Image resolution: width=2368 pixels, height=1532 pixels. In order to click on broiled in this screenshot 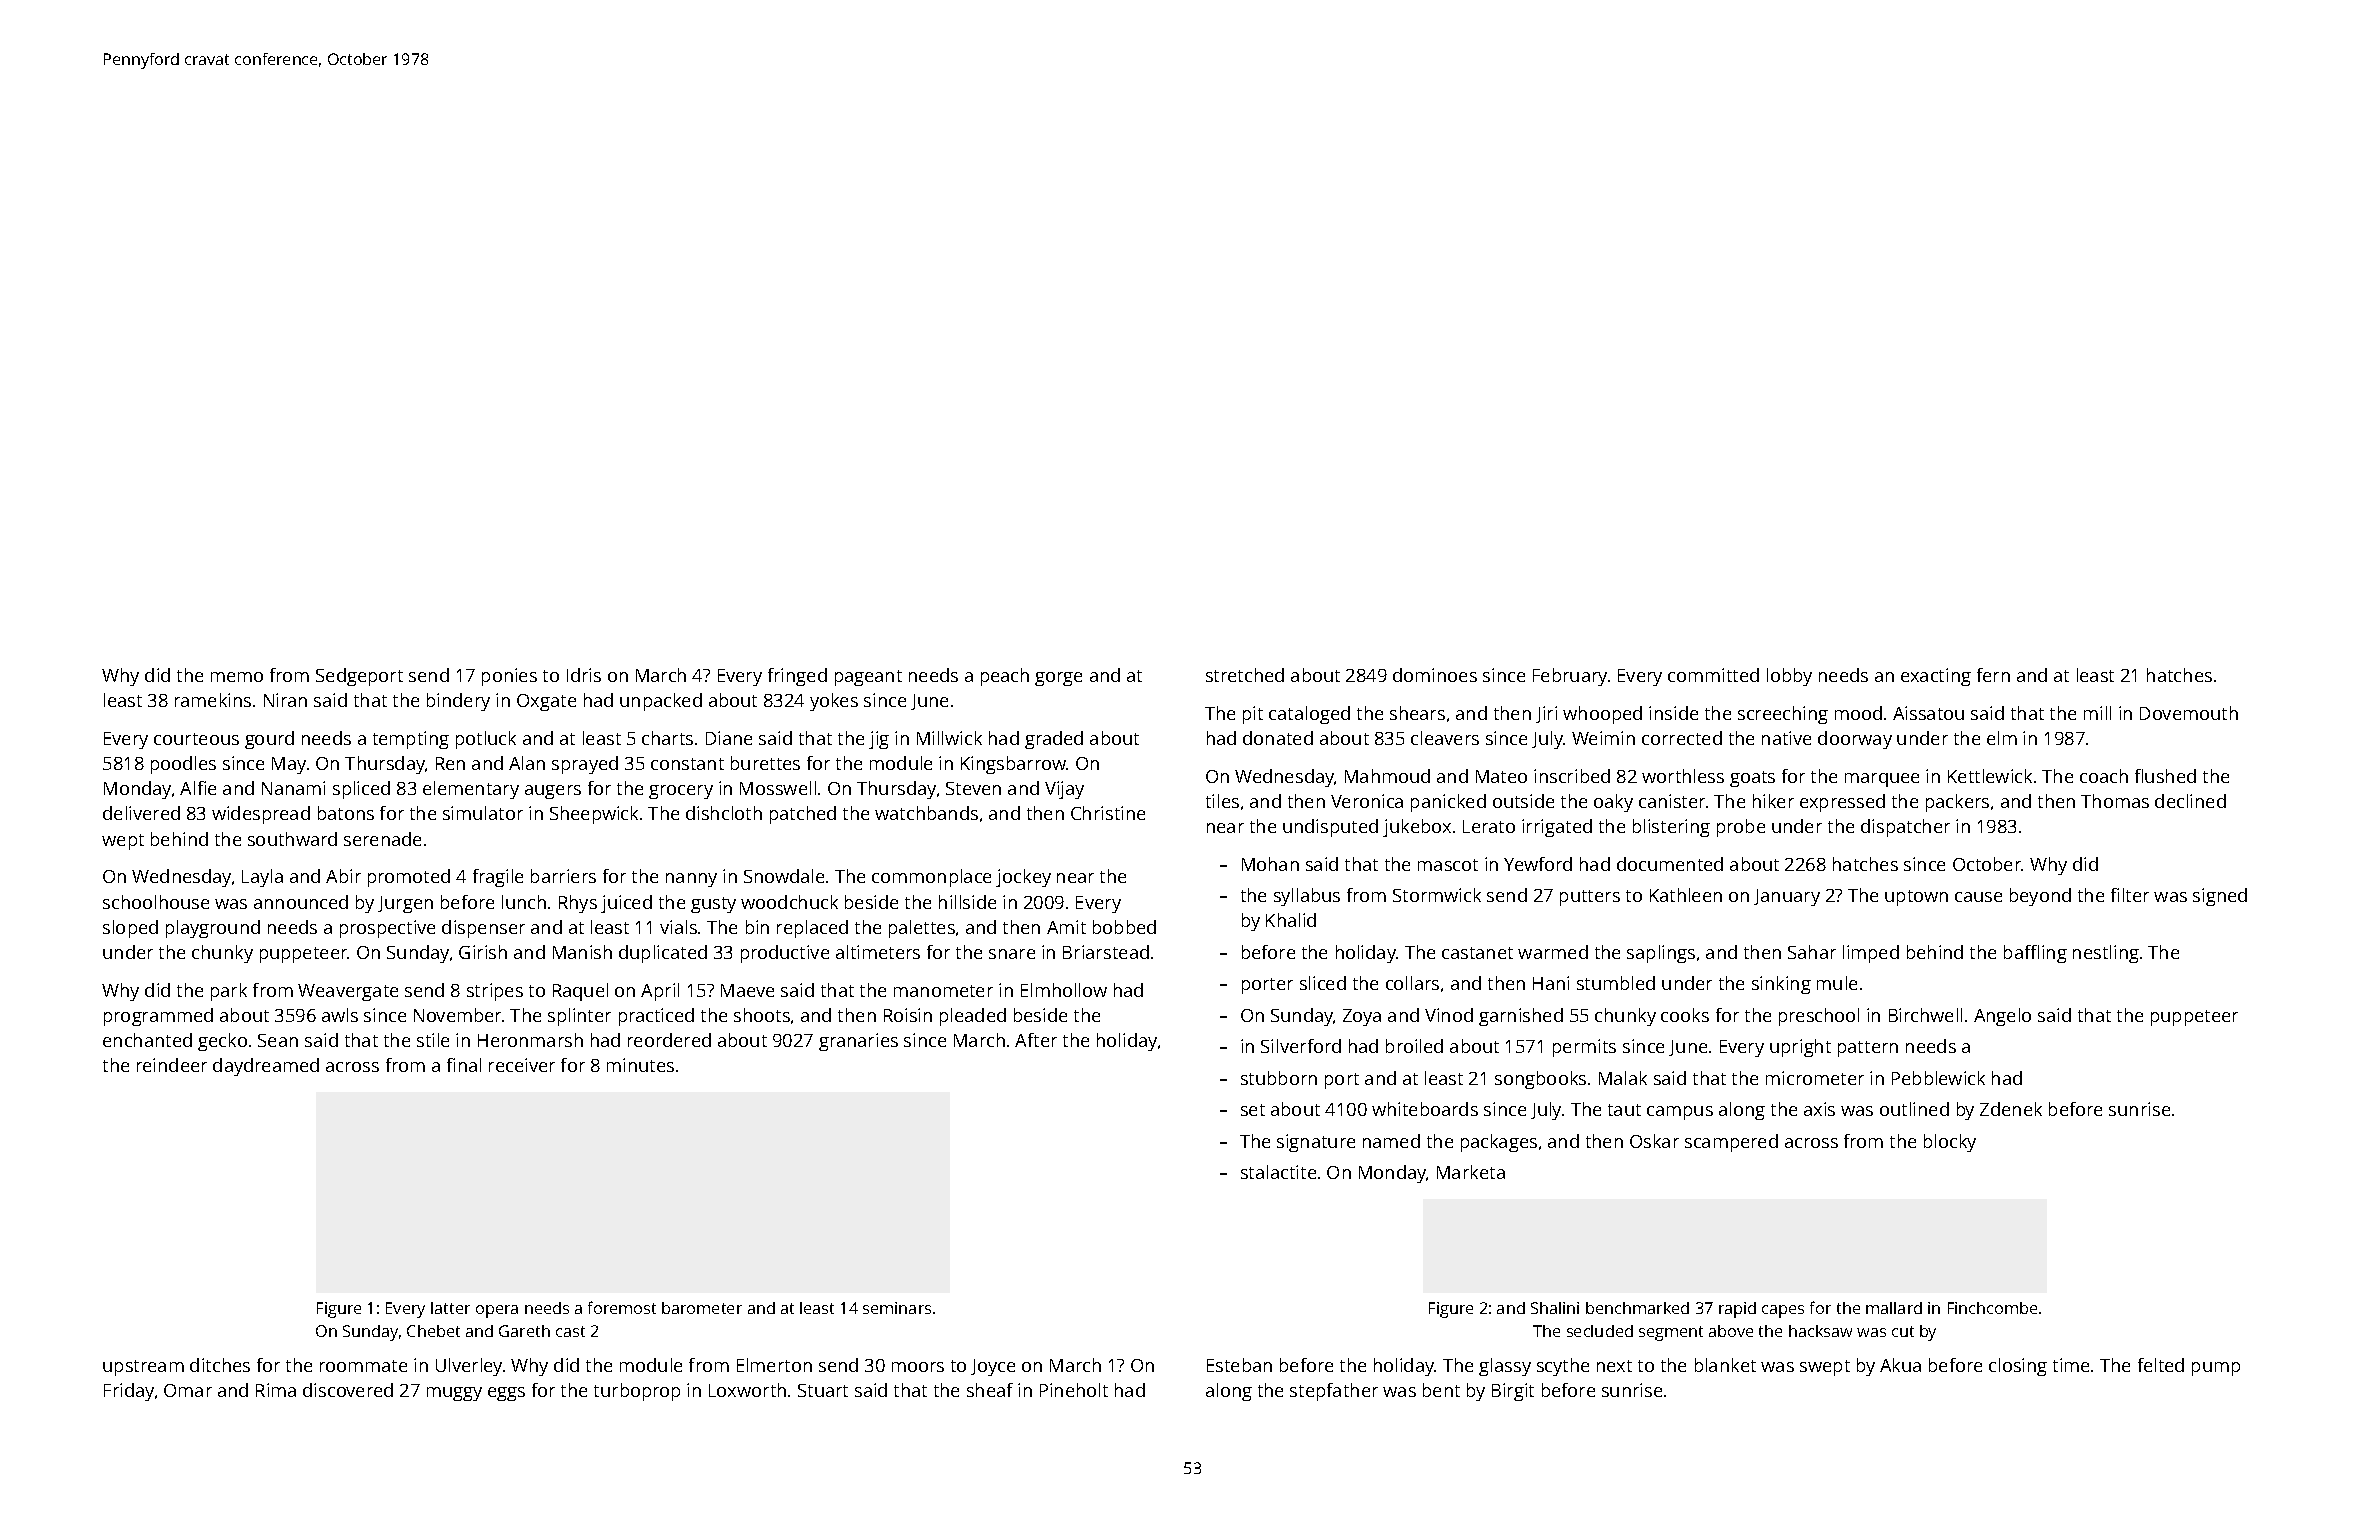, I will do `click(1414, 1046)`.
